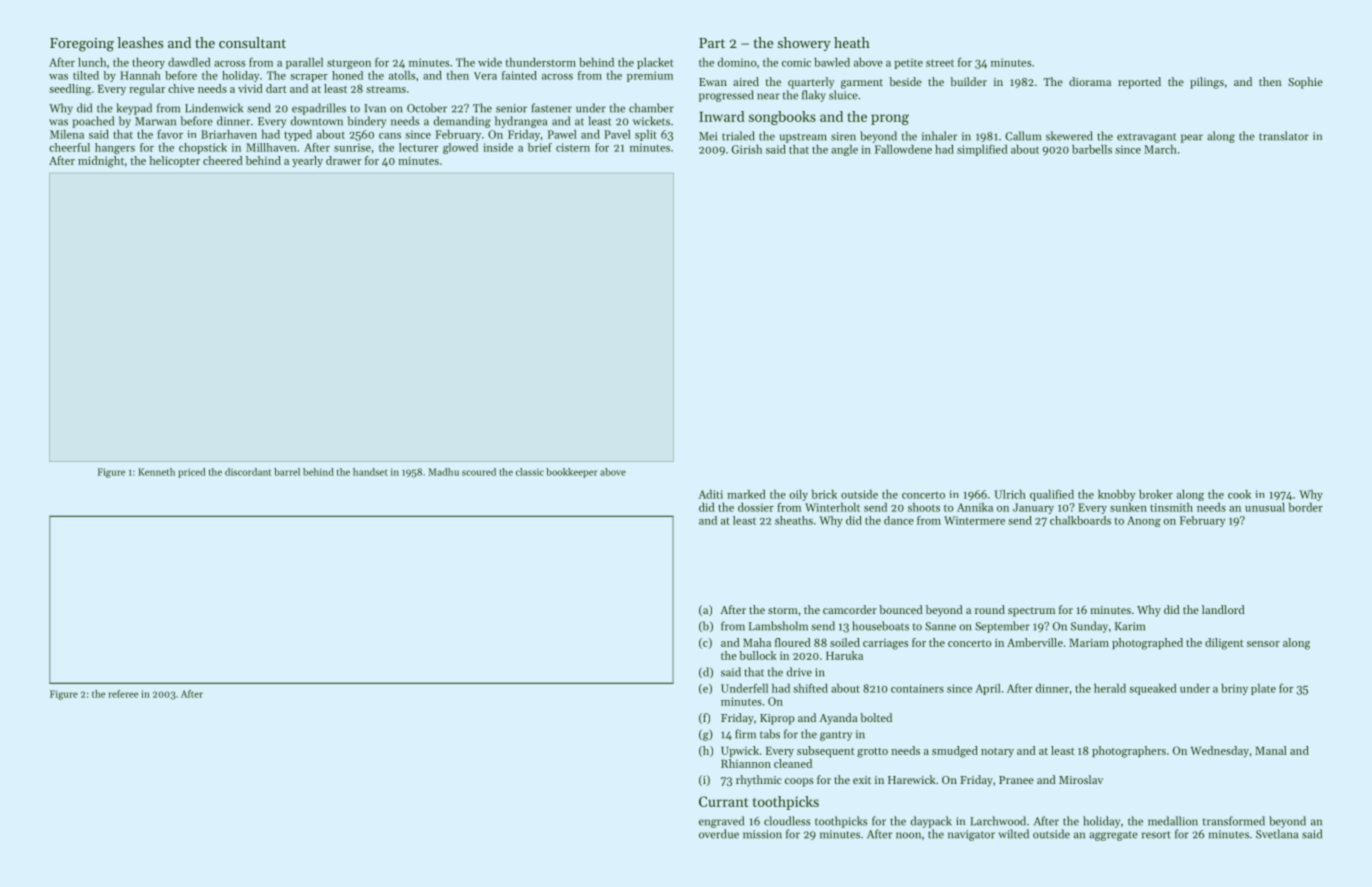 This document has height=887, width=1372. What do you see at coordinates (123, 694) in the document?
I see `referee` at bounding box center [123, 694].
